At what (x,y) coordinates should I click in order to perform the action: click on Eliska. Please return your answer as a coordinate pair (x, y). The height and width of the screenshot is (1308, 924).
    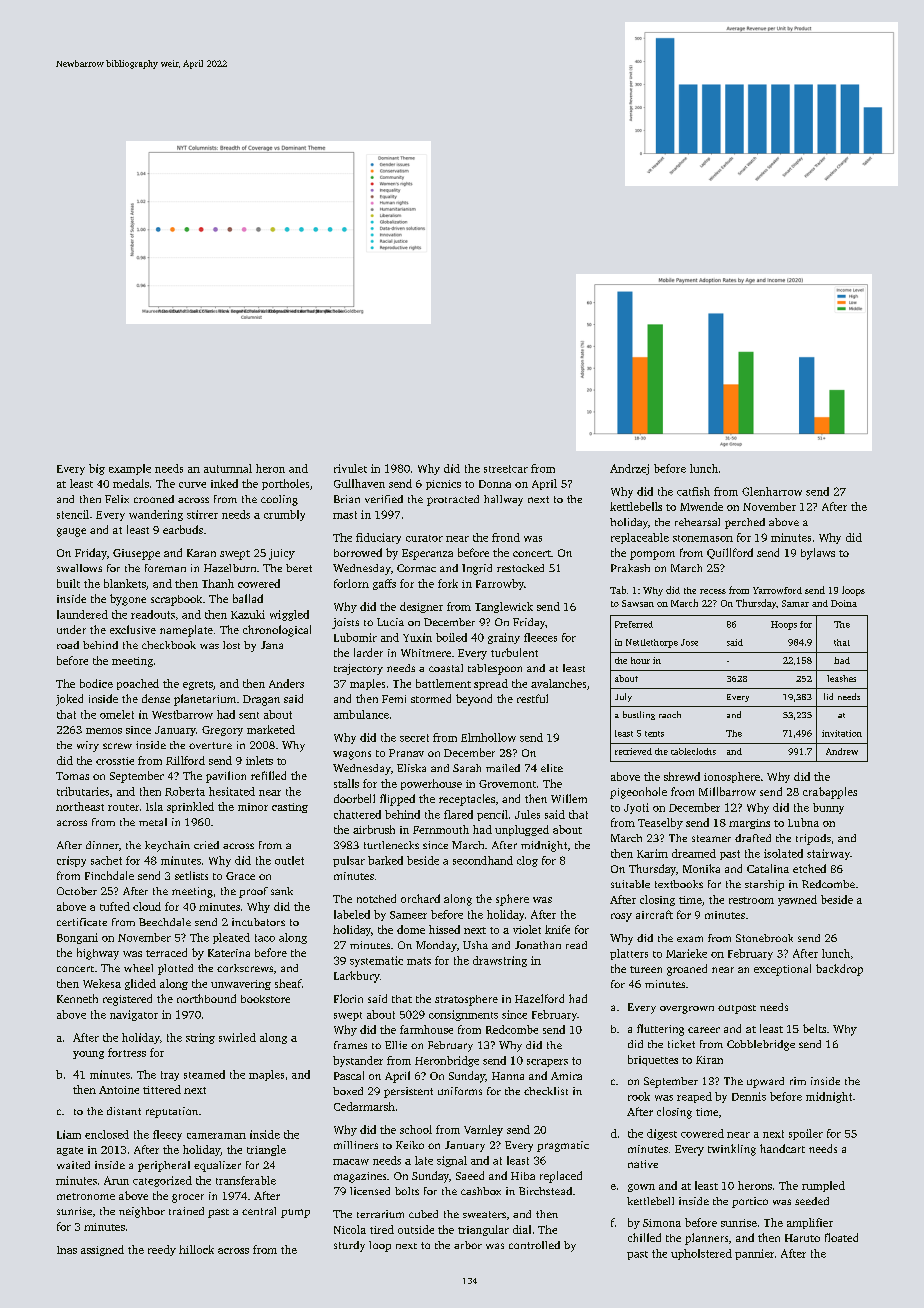
    Looking at the image, I should click on (411, 768).
